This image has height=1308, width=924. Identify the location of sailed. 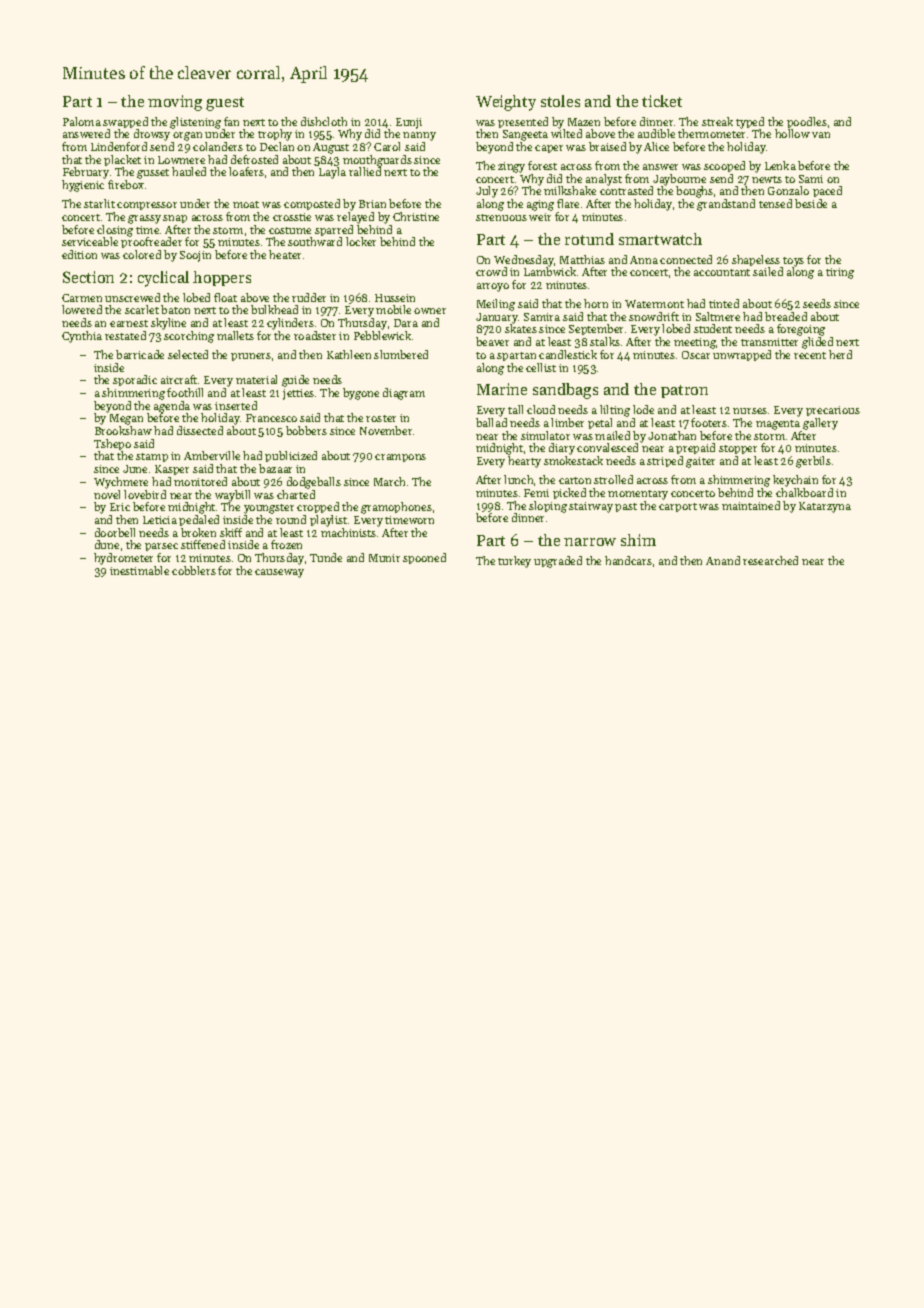
(768, 271).
